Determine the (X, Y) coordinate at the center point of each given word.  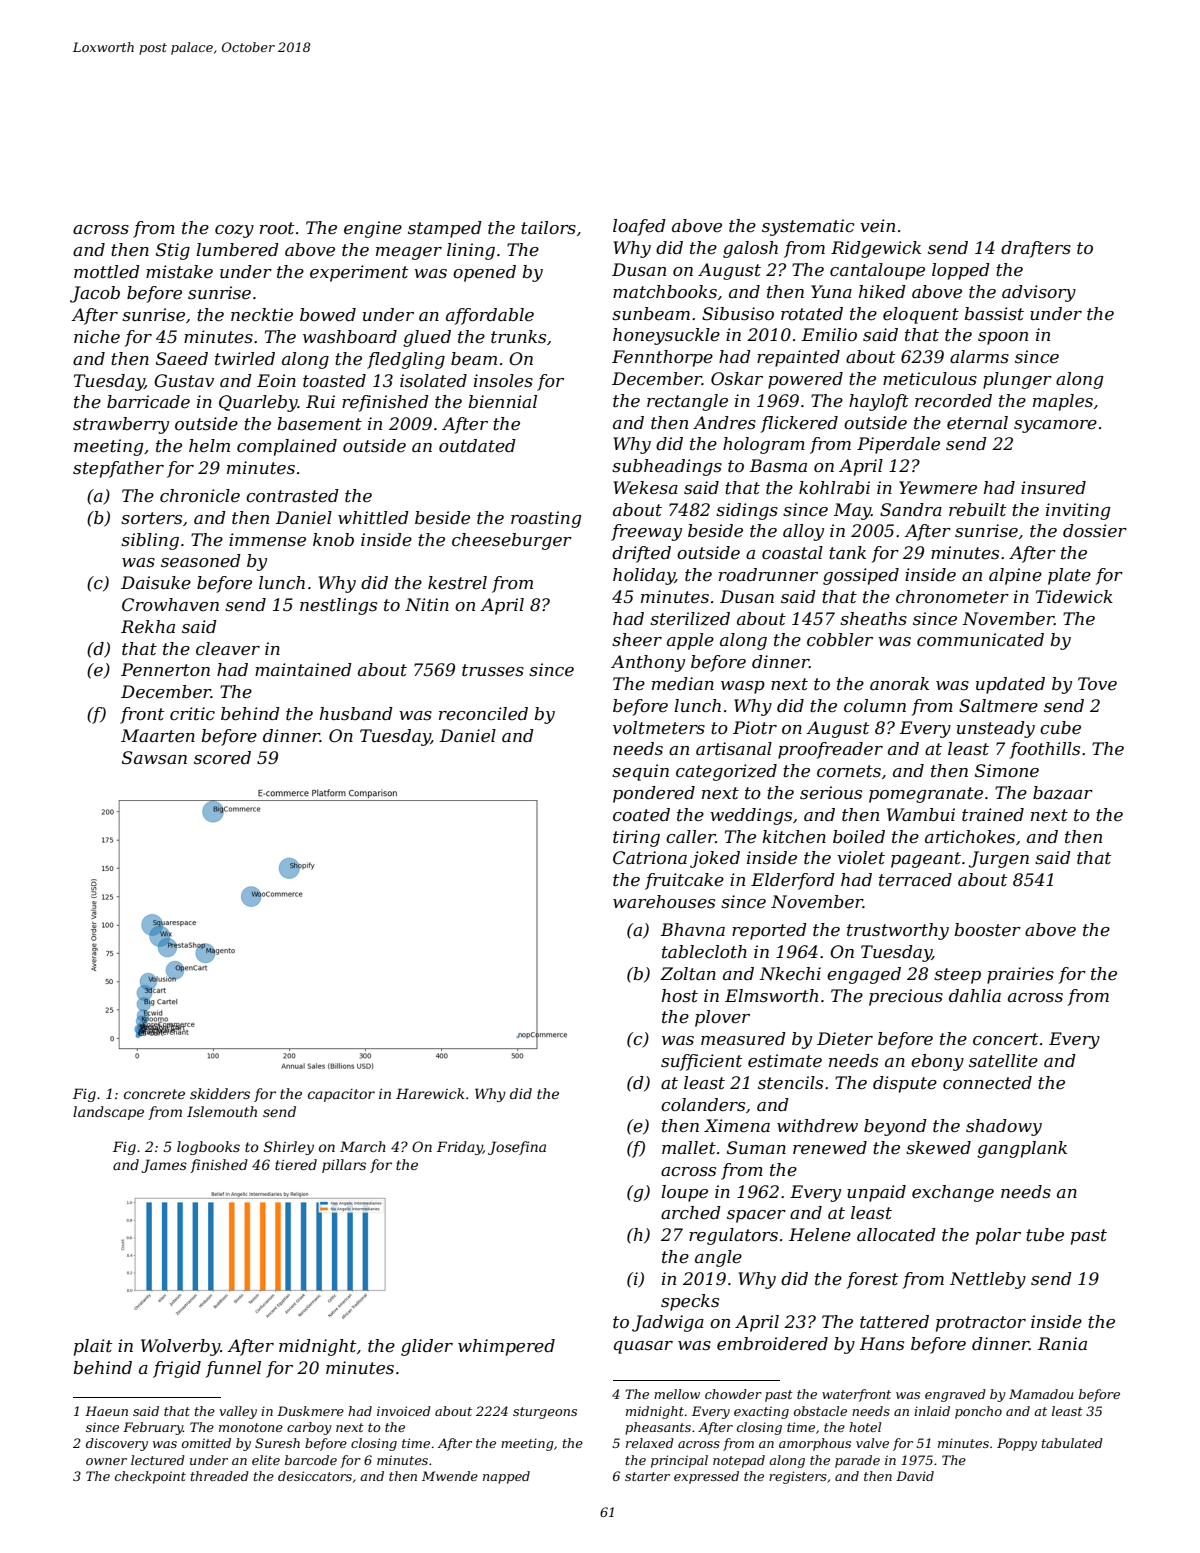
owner (106, 1461)
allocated (896, 1235)
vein (877, 225)
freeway (646, 532)
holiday (644, 576)
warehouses (664, 902)
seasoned (201, 561)
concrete (154, 1094)
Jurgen (999, 859)
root (277, 228)
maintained (303, 670)
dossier (1095, 531)
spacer (756, 1216)
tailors (548, 227)
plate (1069, 576)
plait (93, 1347)
